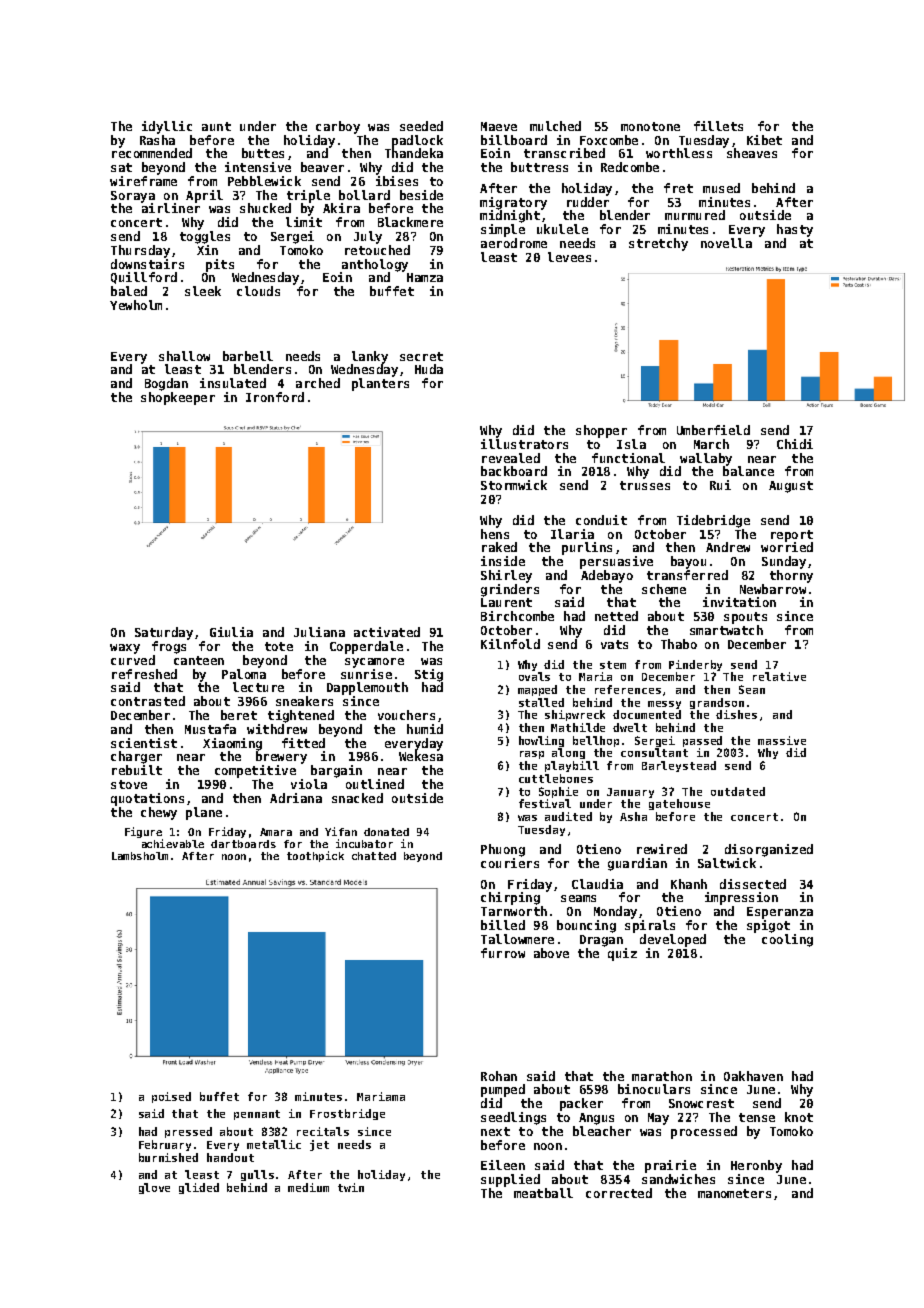 This screenshot has width=924, height=1308. I want to click on hasty, so click(795, 230).
